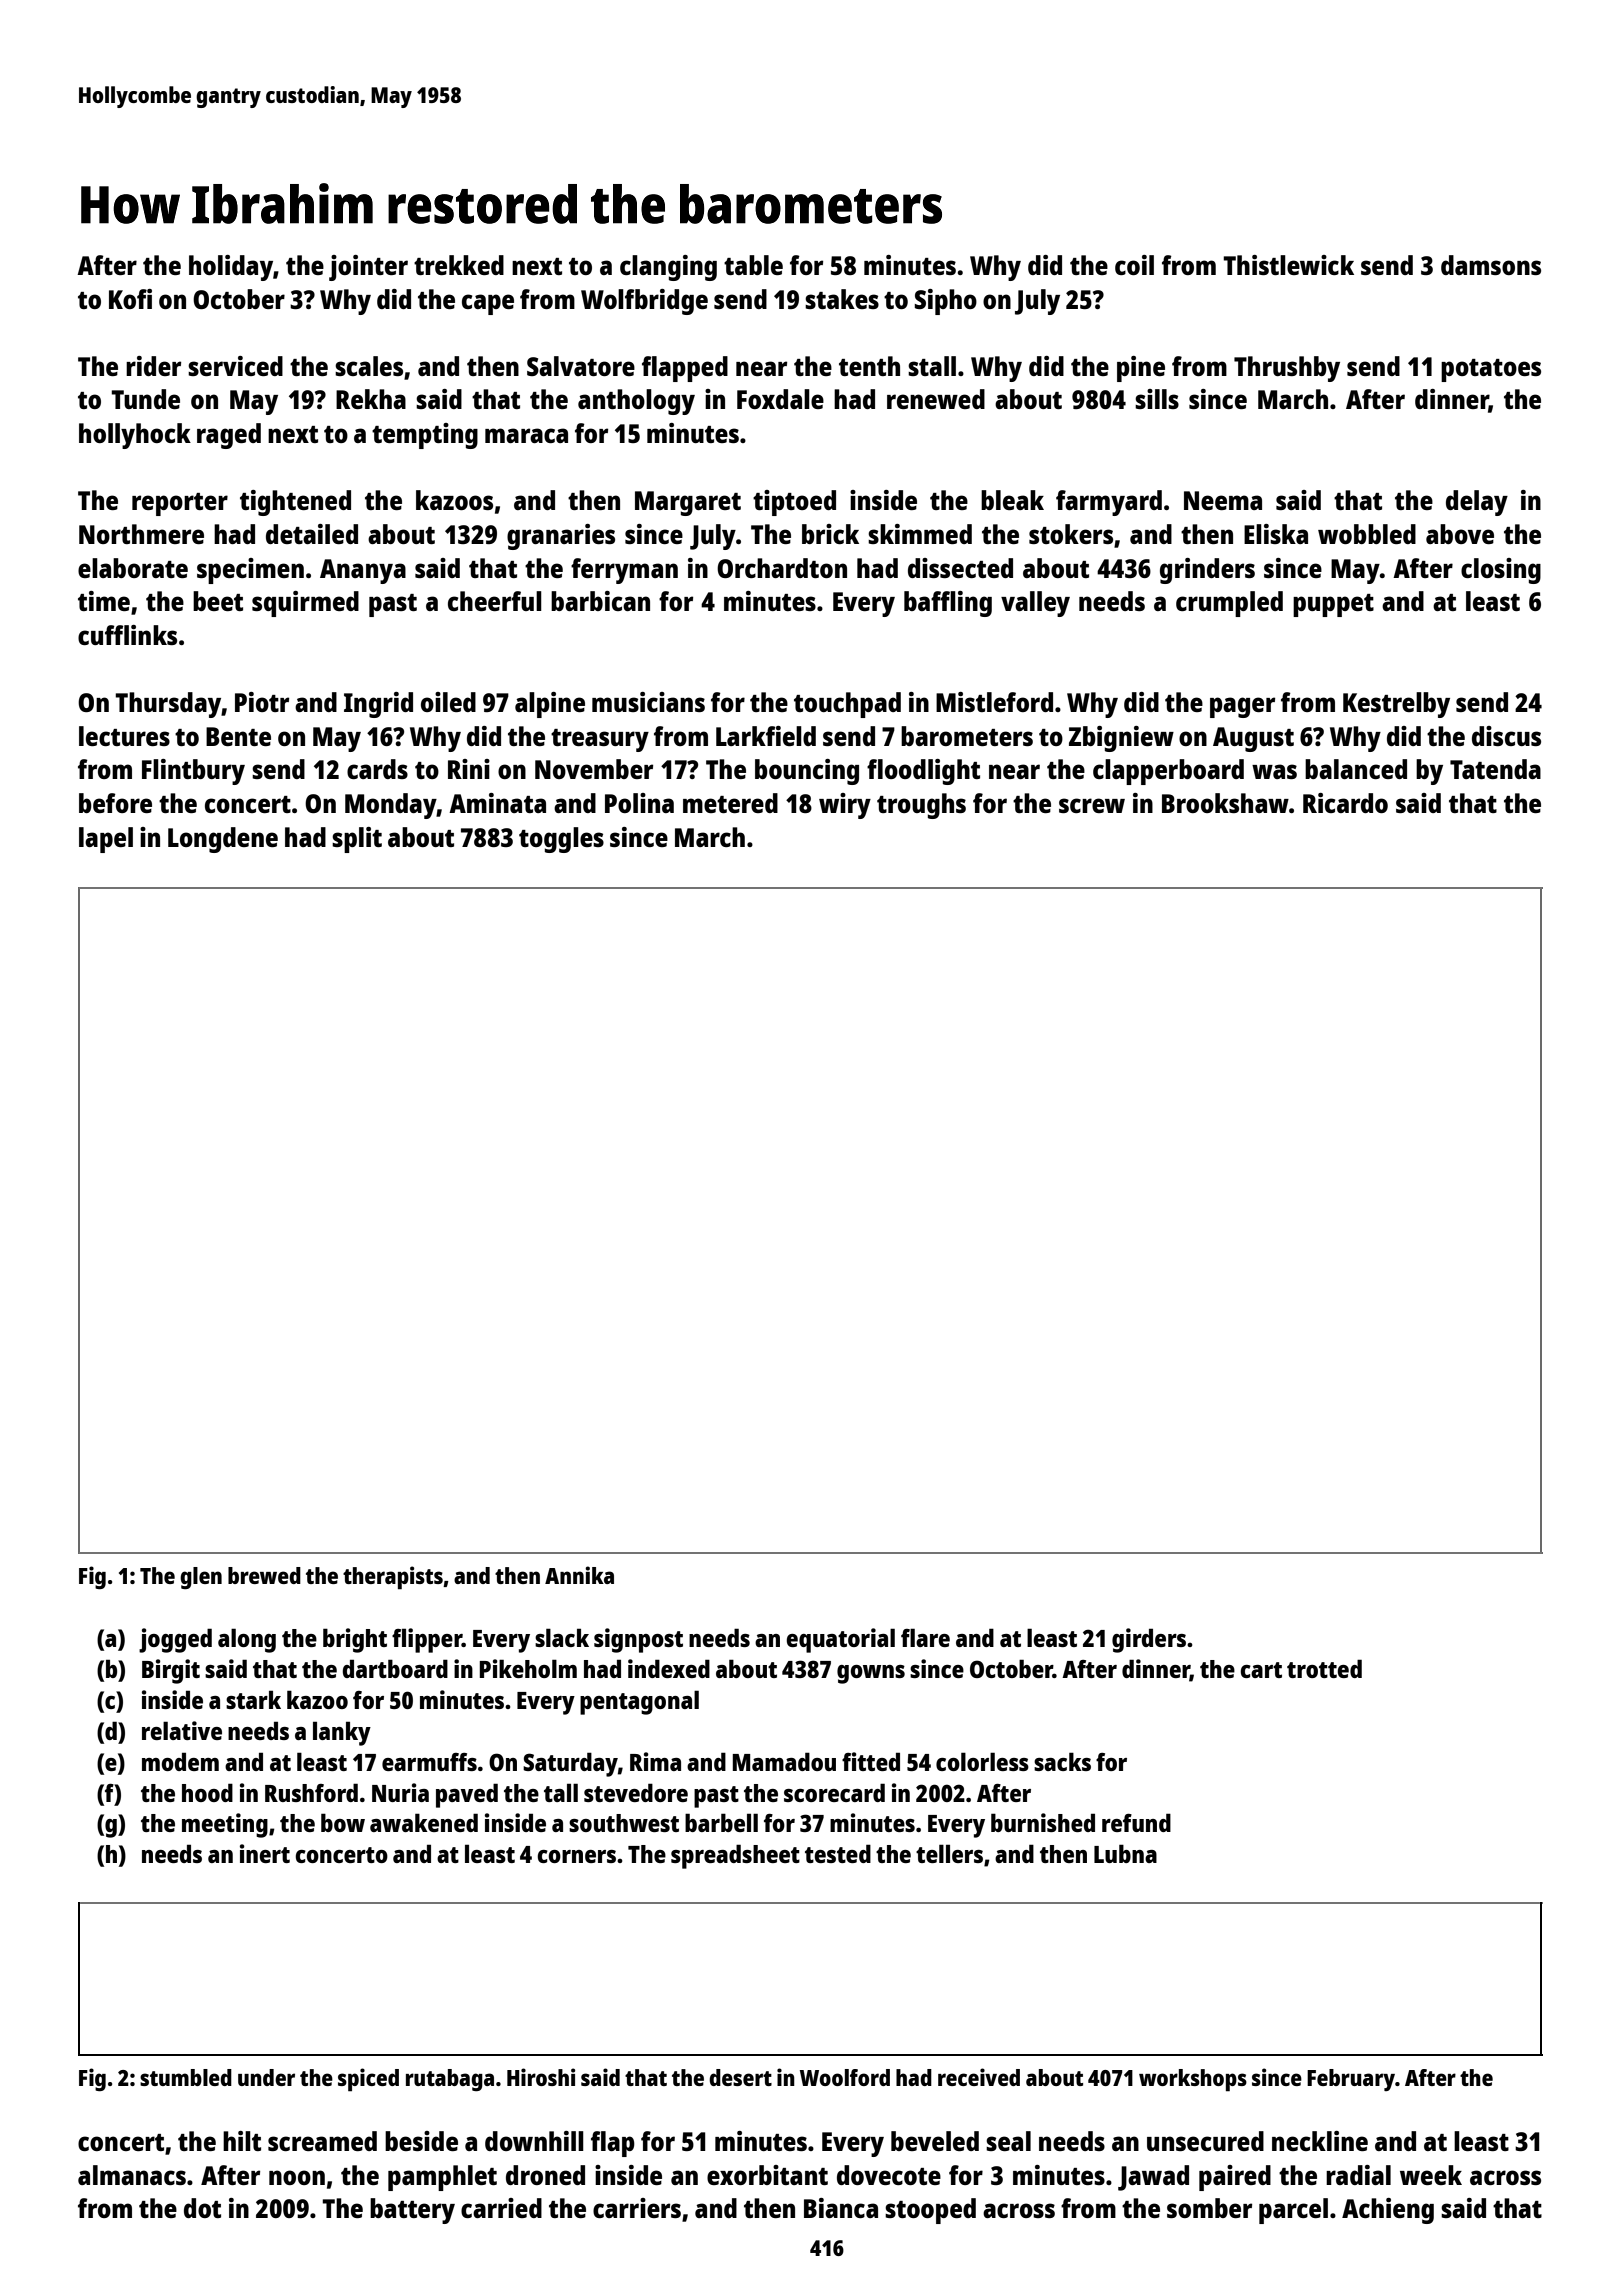  Describe the element at coordinates (501, 2208) in the image. I see `carried` at that location.
